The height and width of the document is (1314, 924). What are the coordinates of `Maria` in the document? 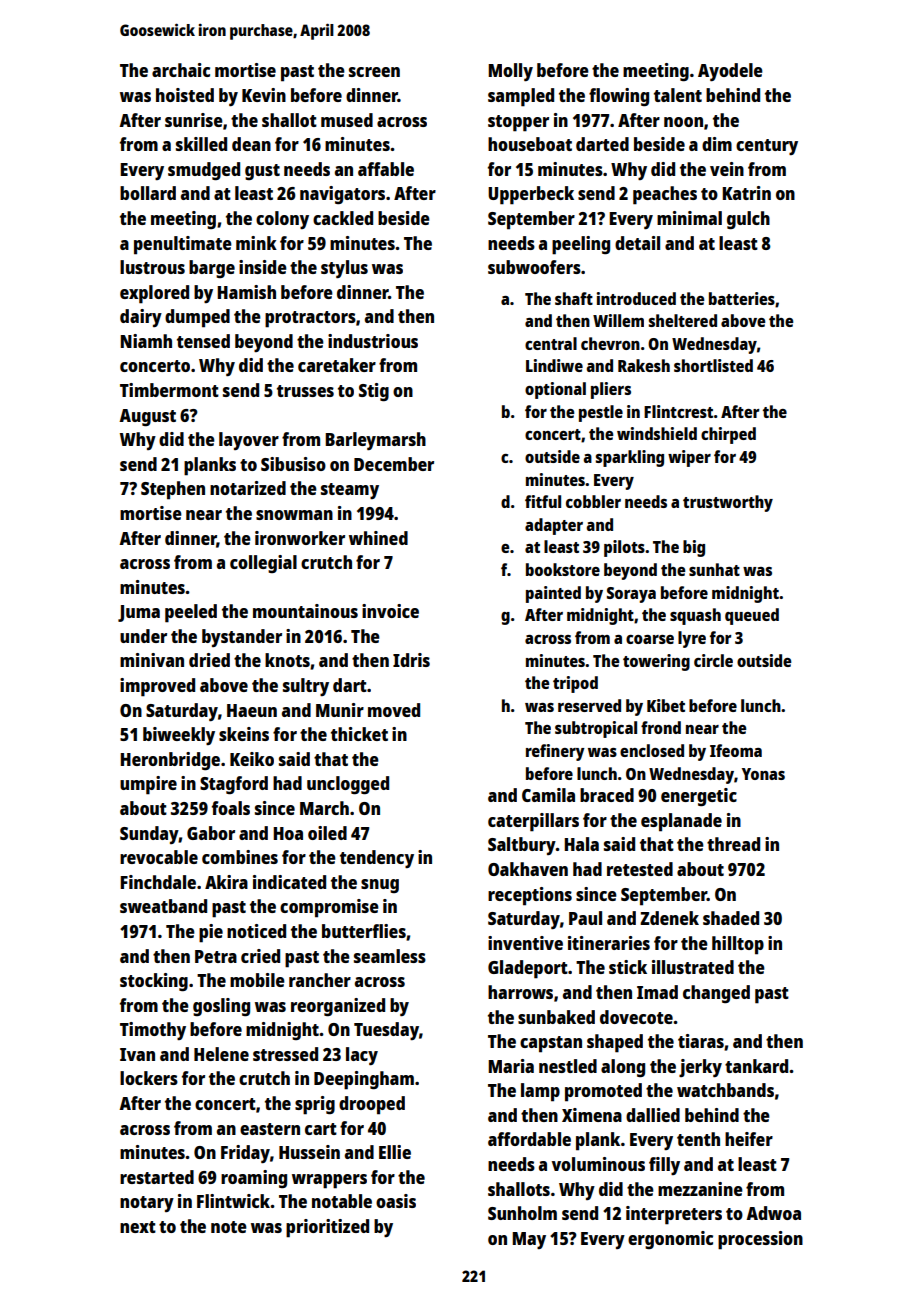 It's located at (511, 1066).
